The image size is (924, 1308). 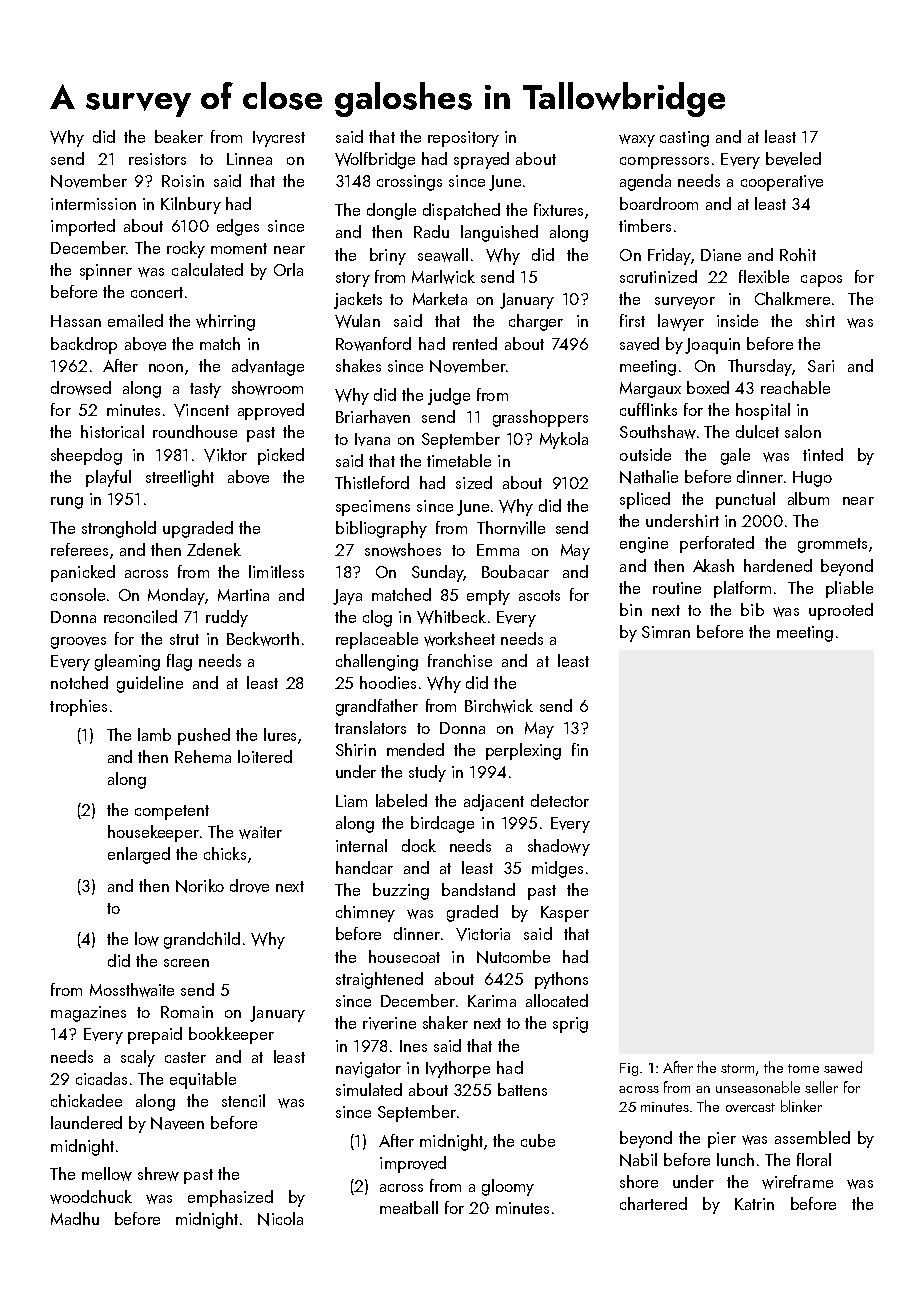 What do you see at coordinates (404, 956) in the screenshot?
I see `housecoat` at bounding box center [404, 956].
